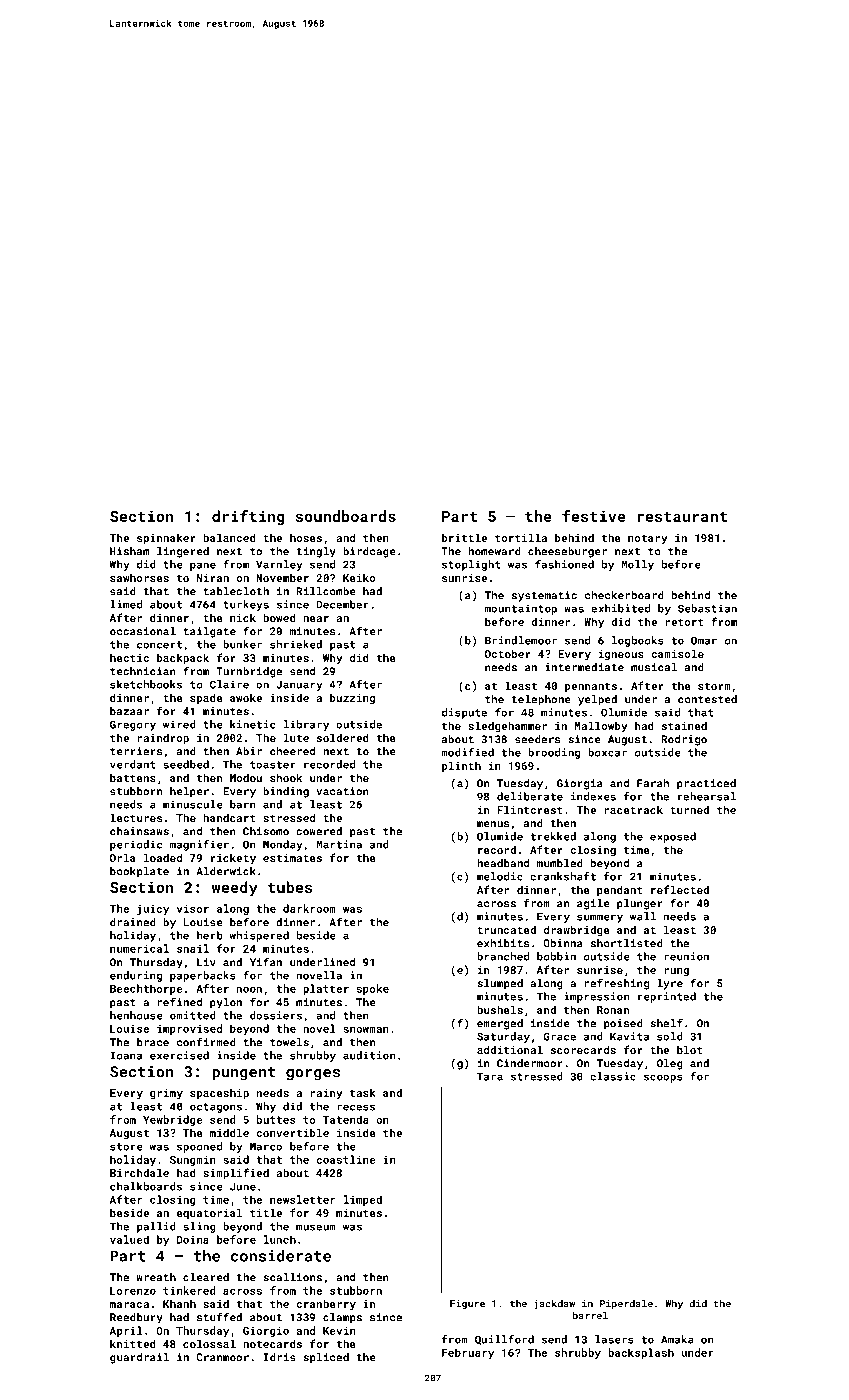  Describe the element at coordinates (166, 538) in the screenshot. I see `spinnaker` at that location.
